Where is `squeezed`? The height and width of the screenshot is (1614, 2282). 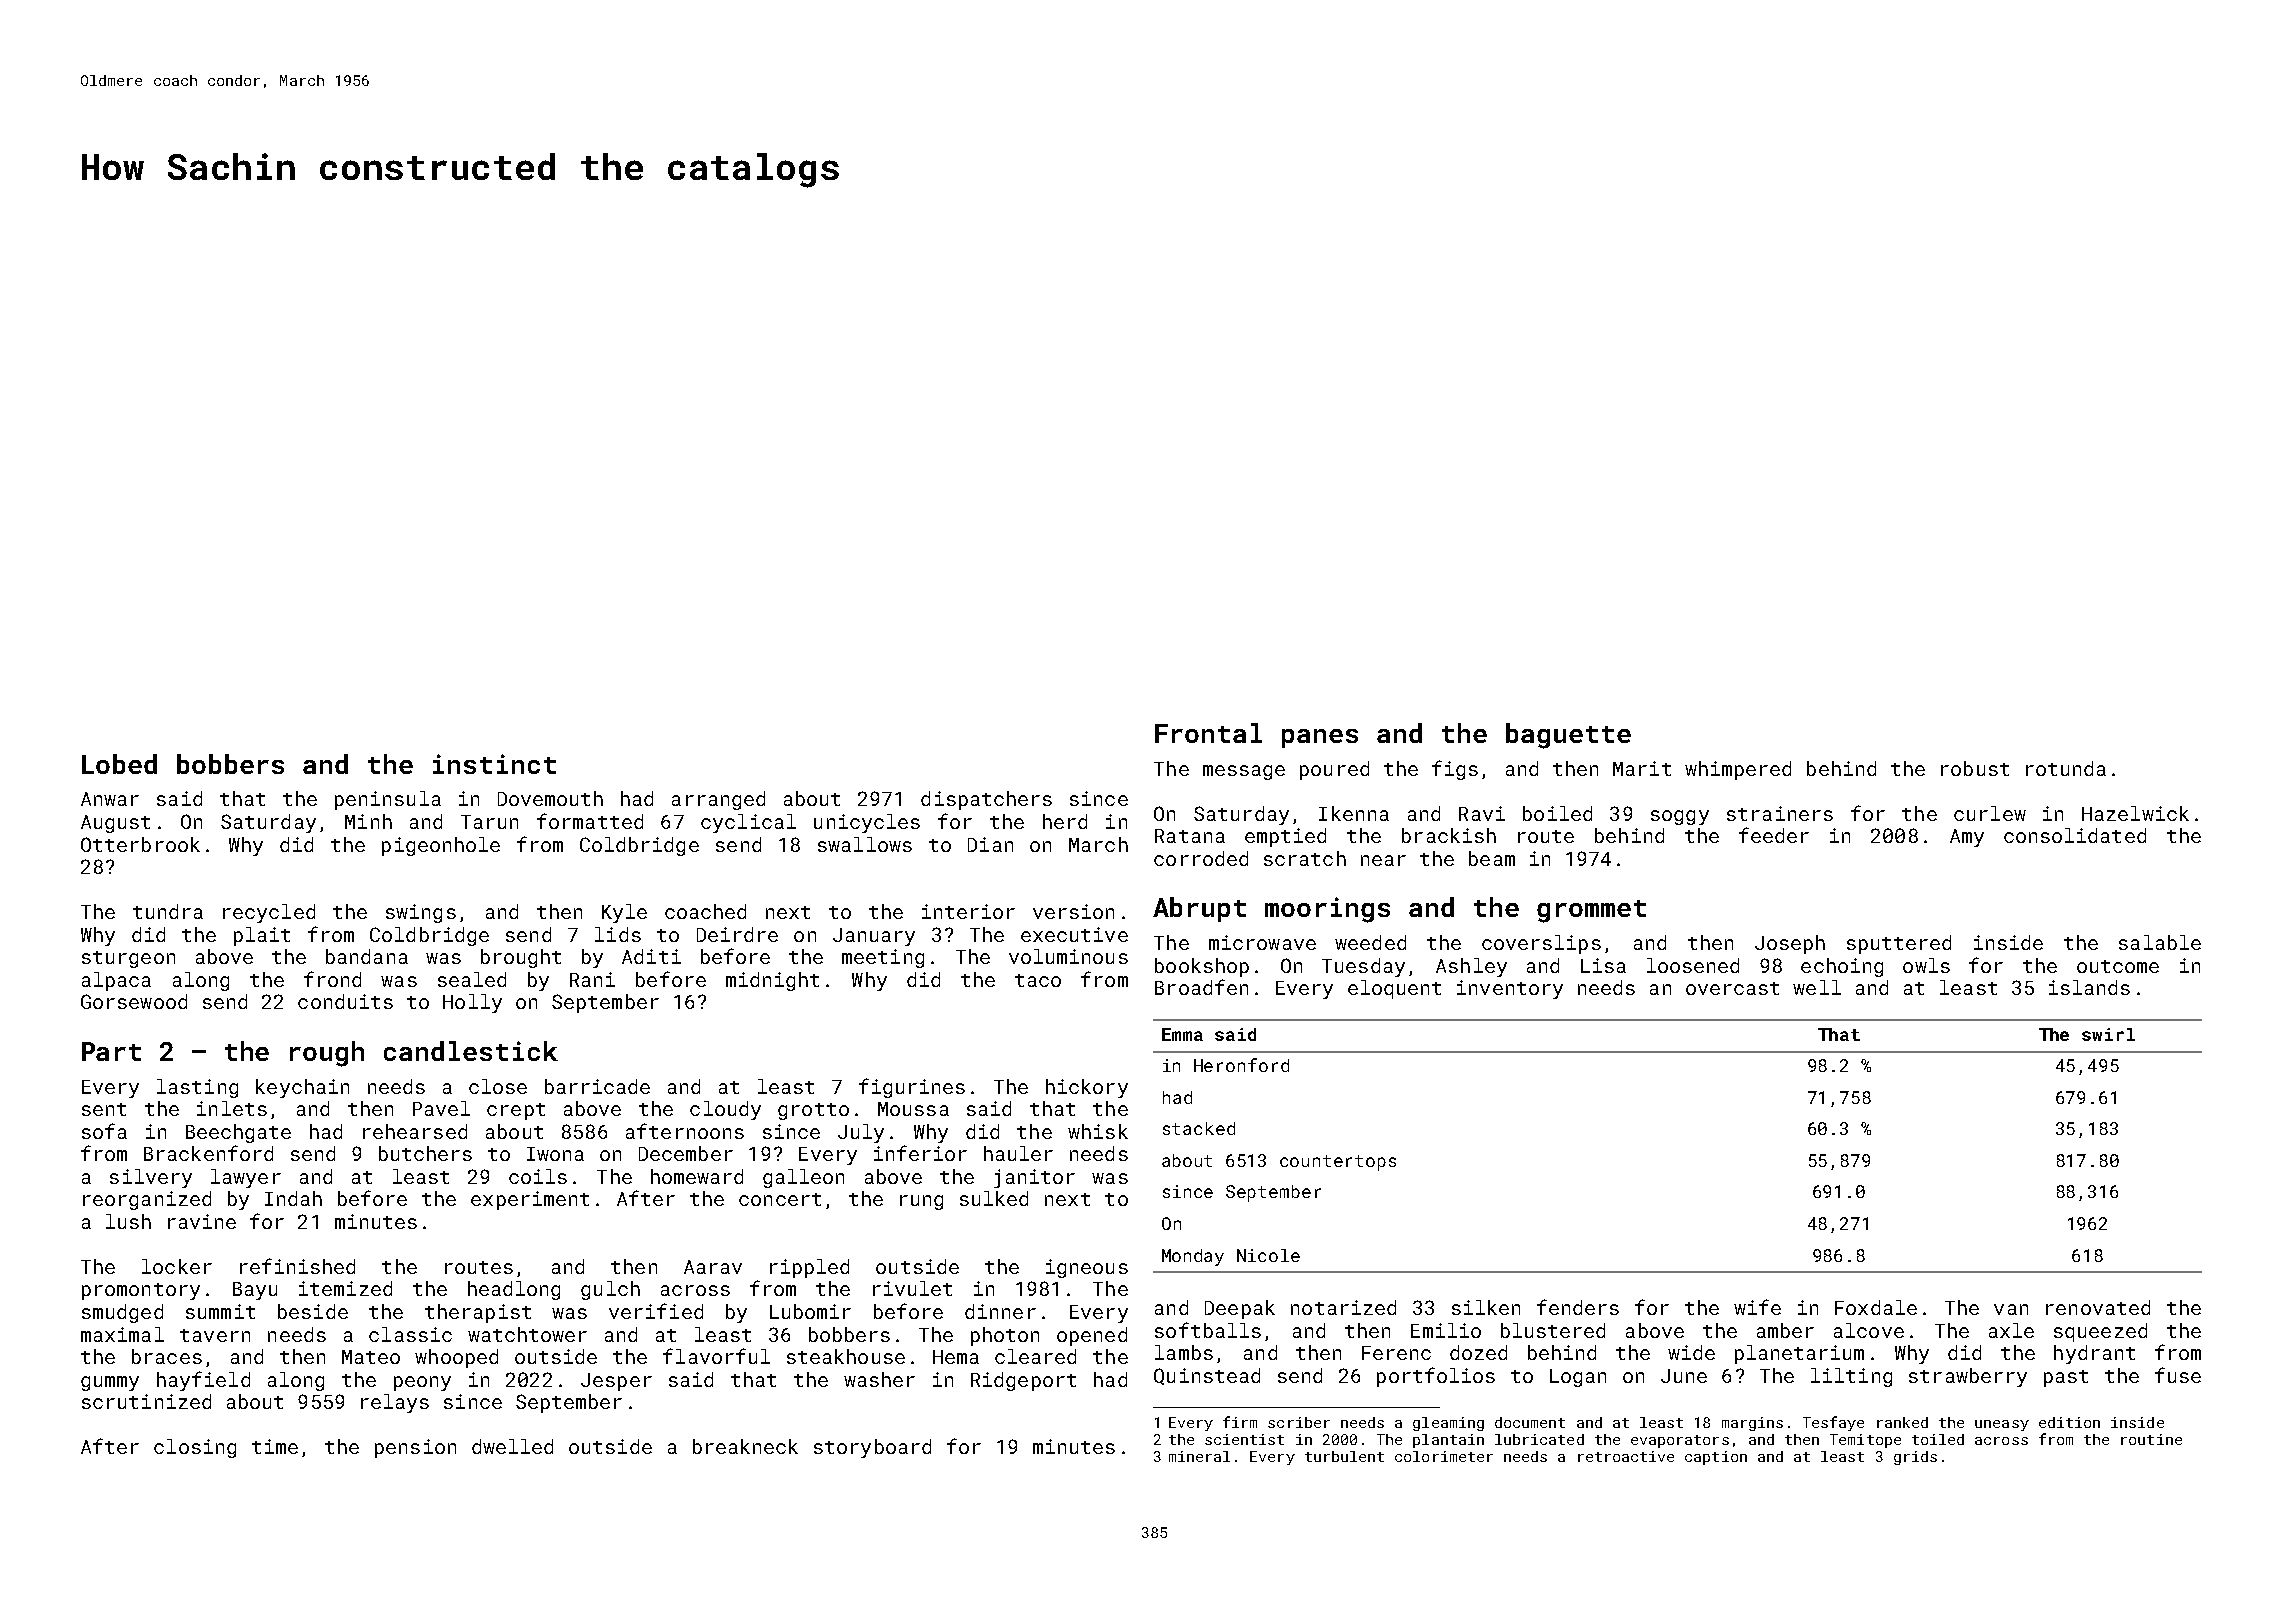
squeezed is located at coordinates (2100, 1332).
